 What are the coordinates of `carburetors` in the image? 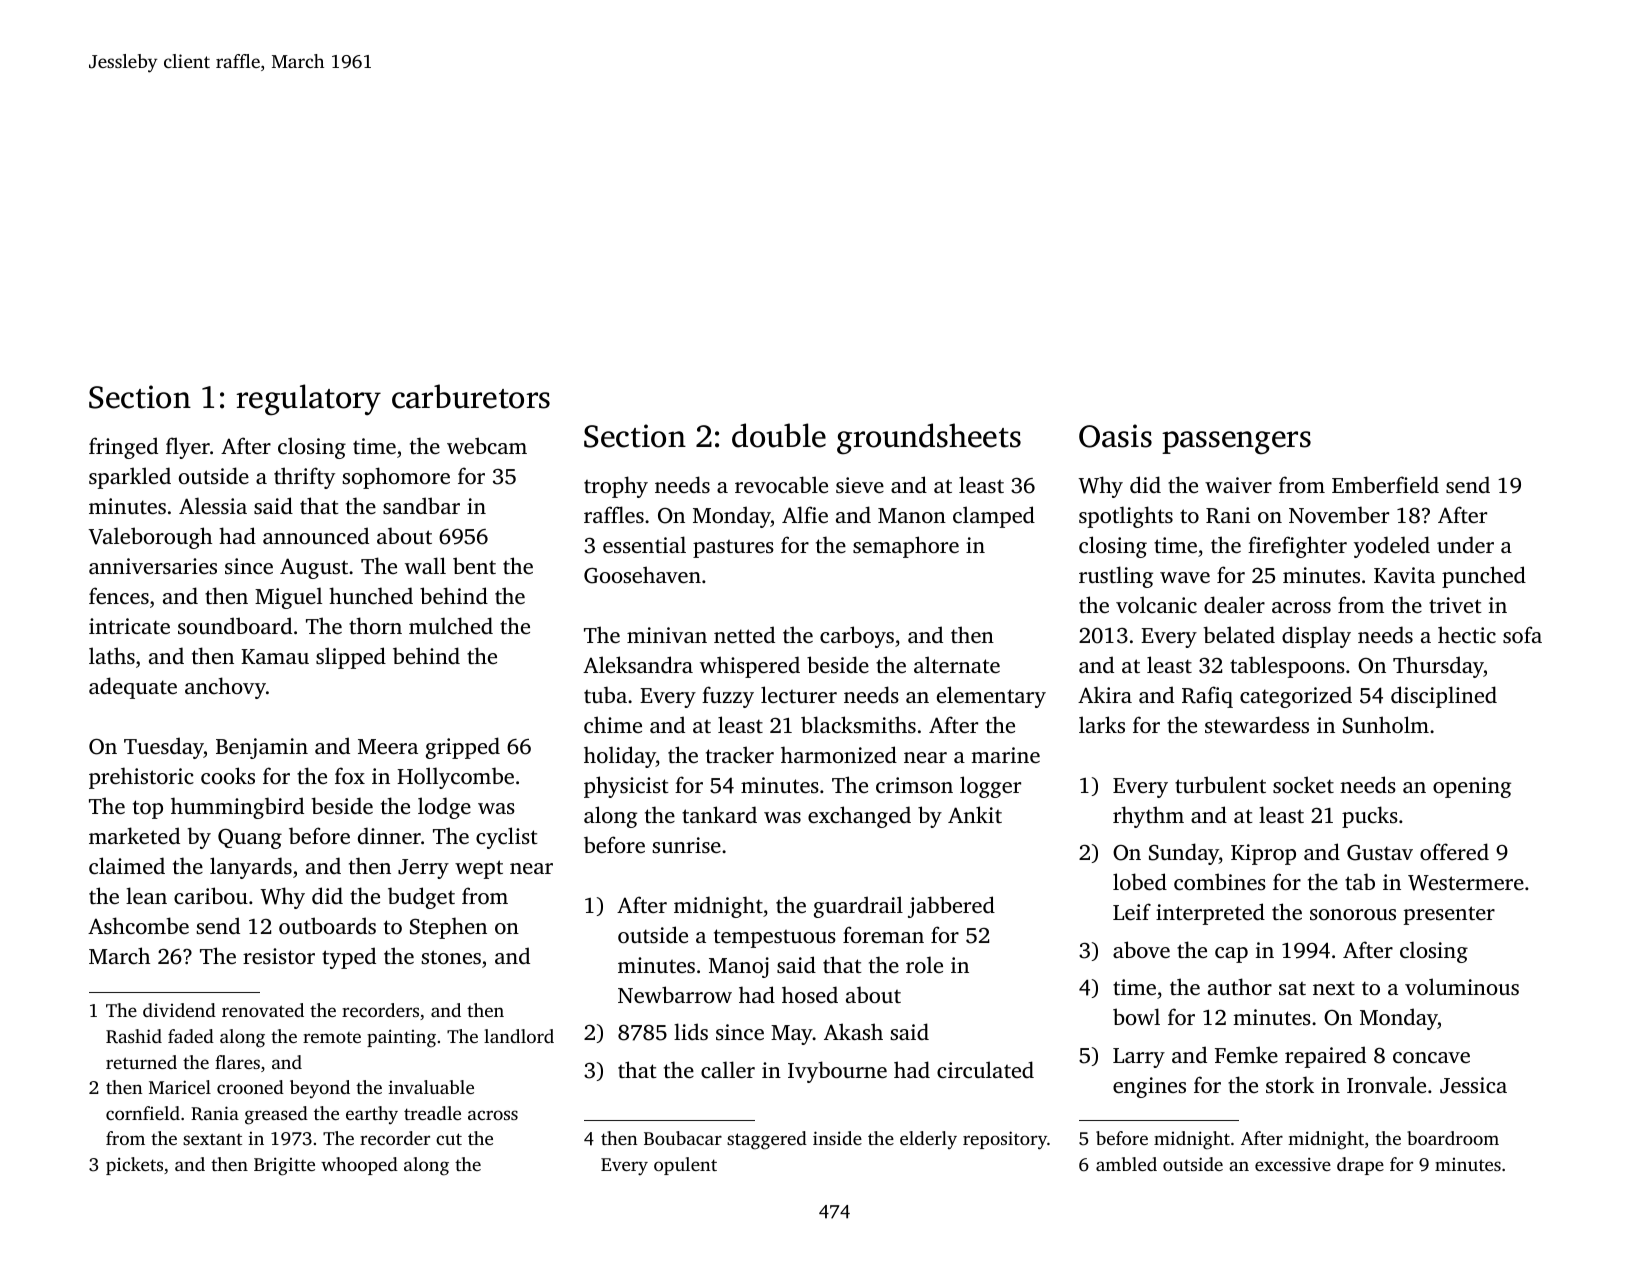 It's located at (471, 396).
